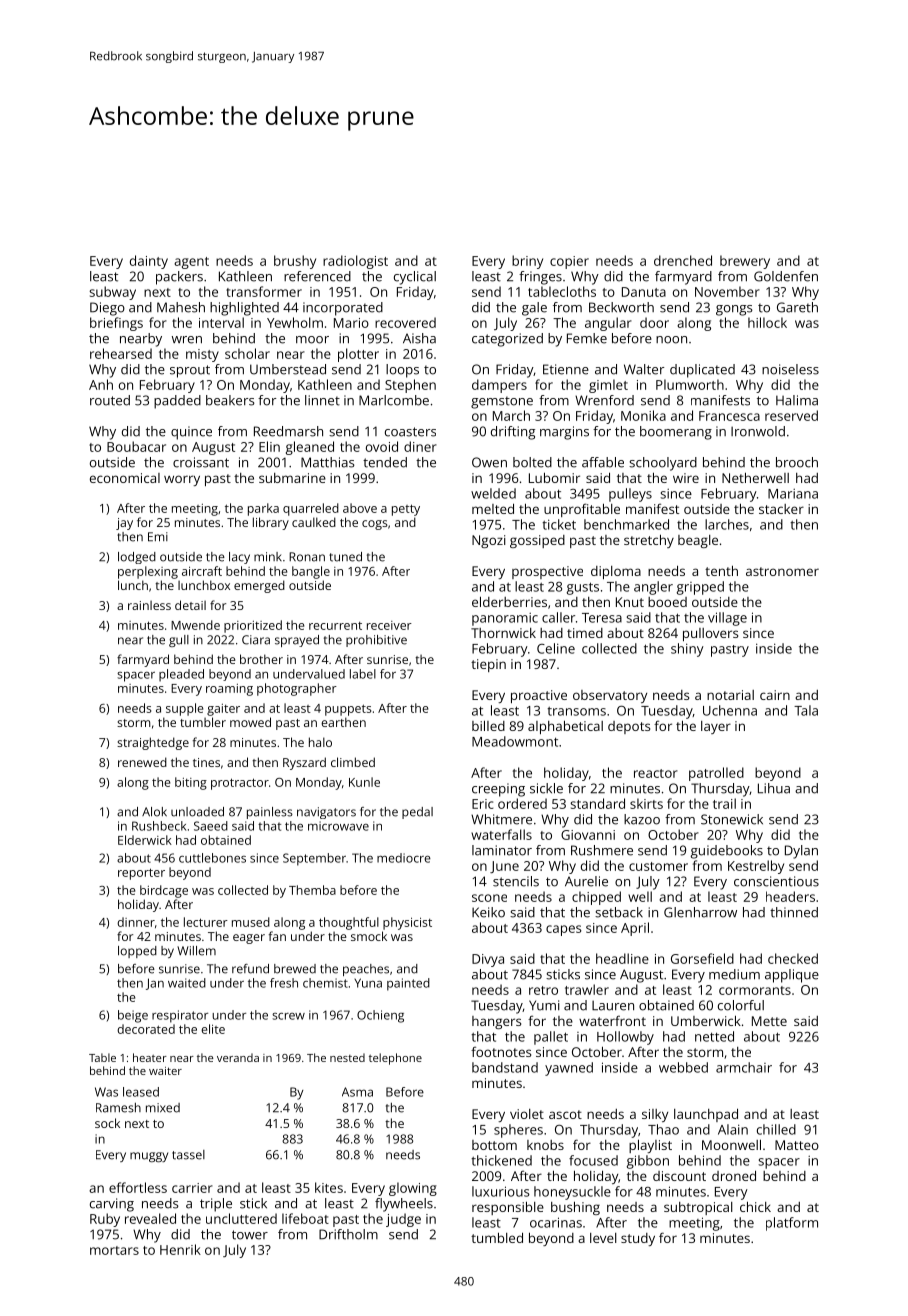  What do you see at coordinates (489, 462) in the page?
I see `Owen` at bounding box center [489, 462].
